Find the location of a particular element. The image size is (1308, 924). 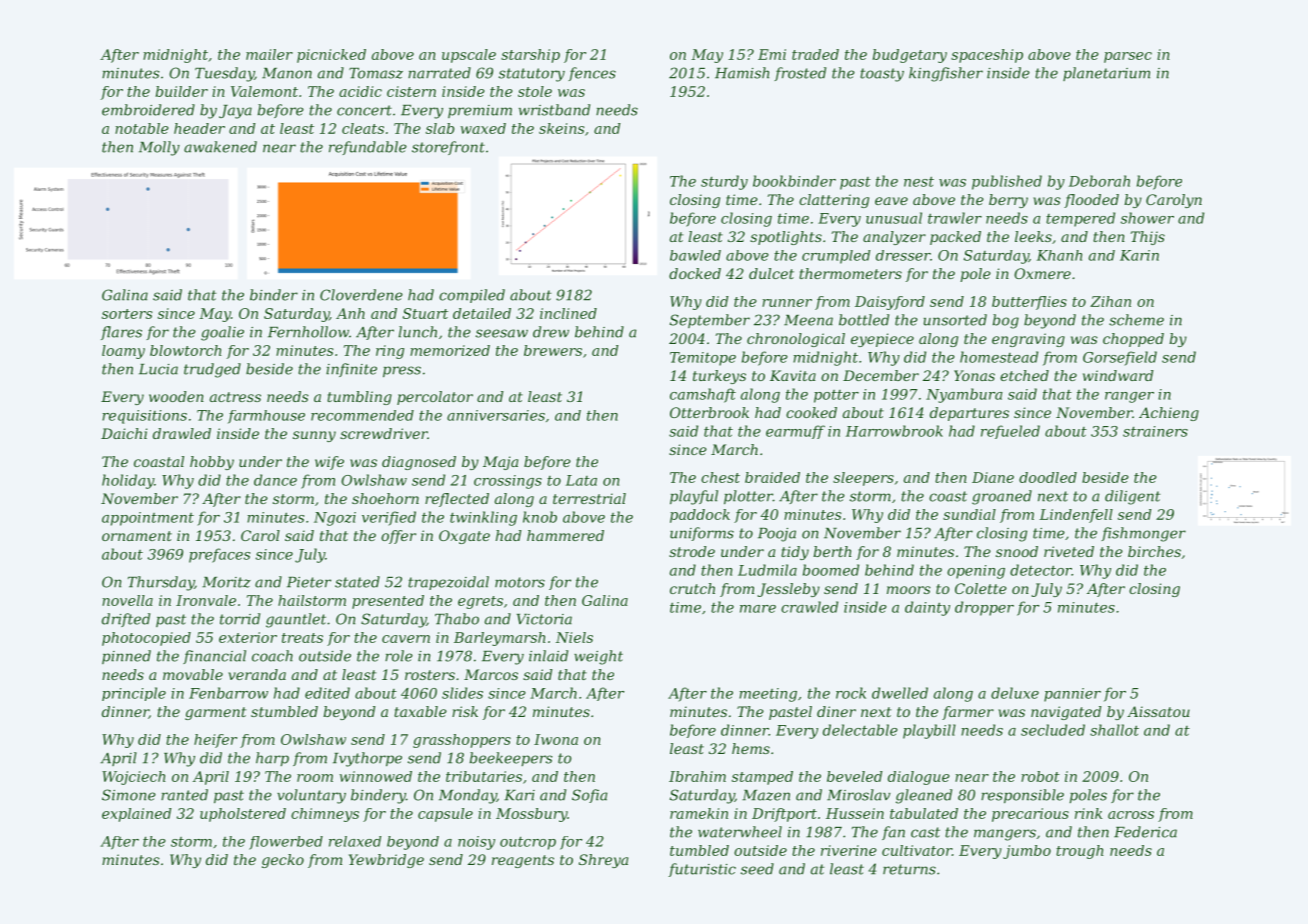

braided is located at coordinates (772, 477).
